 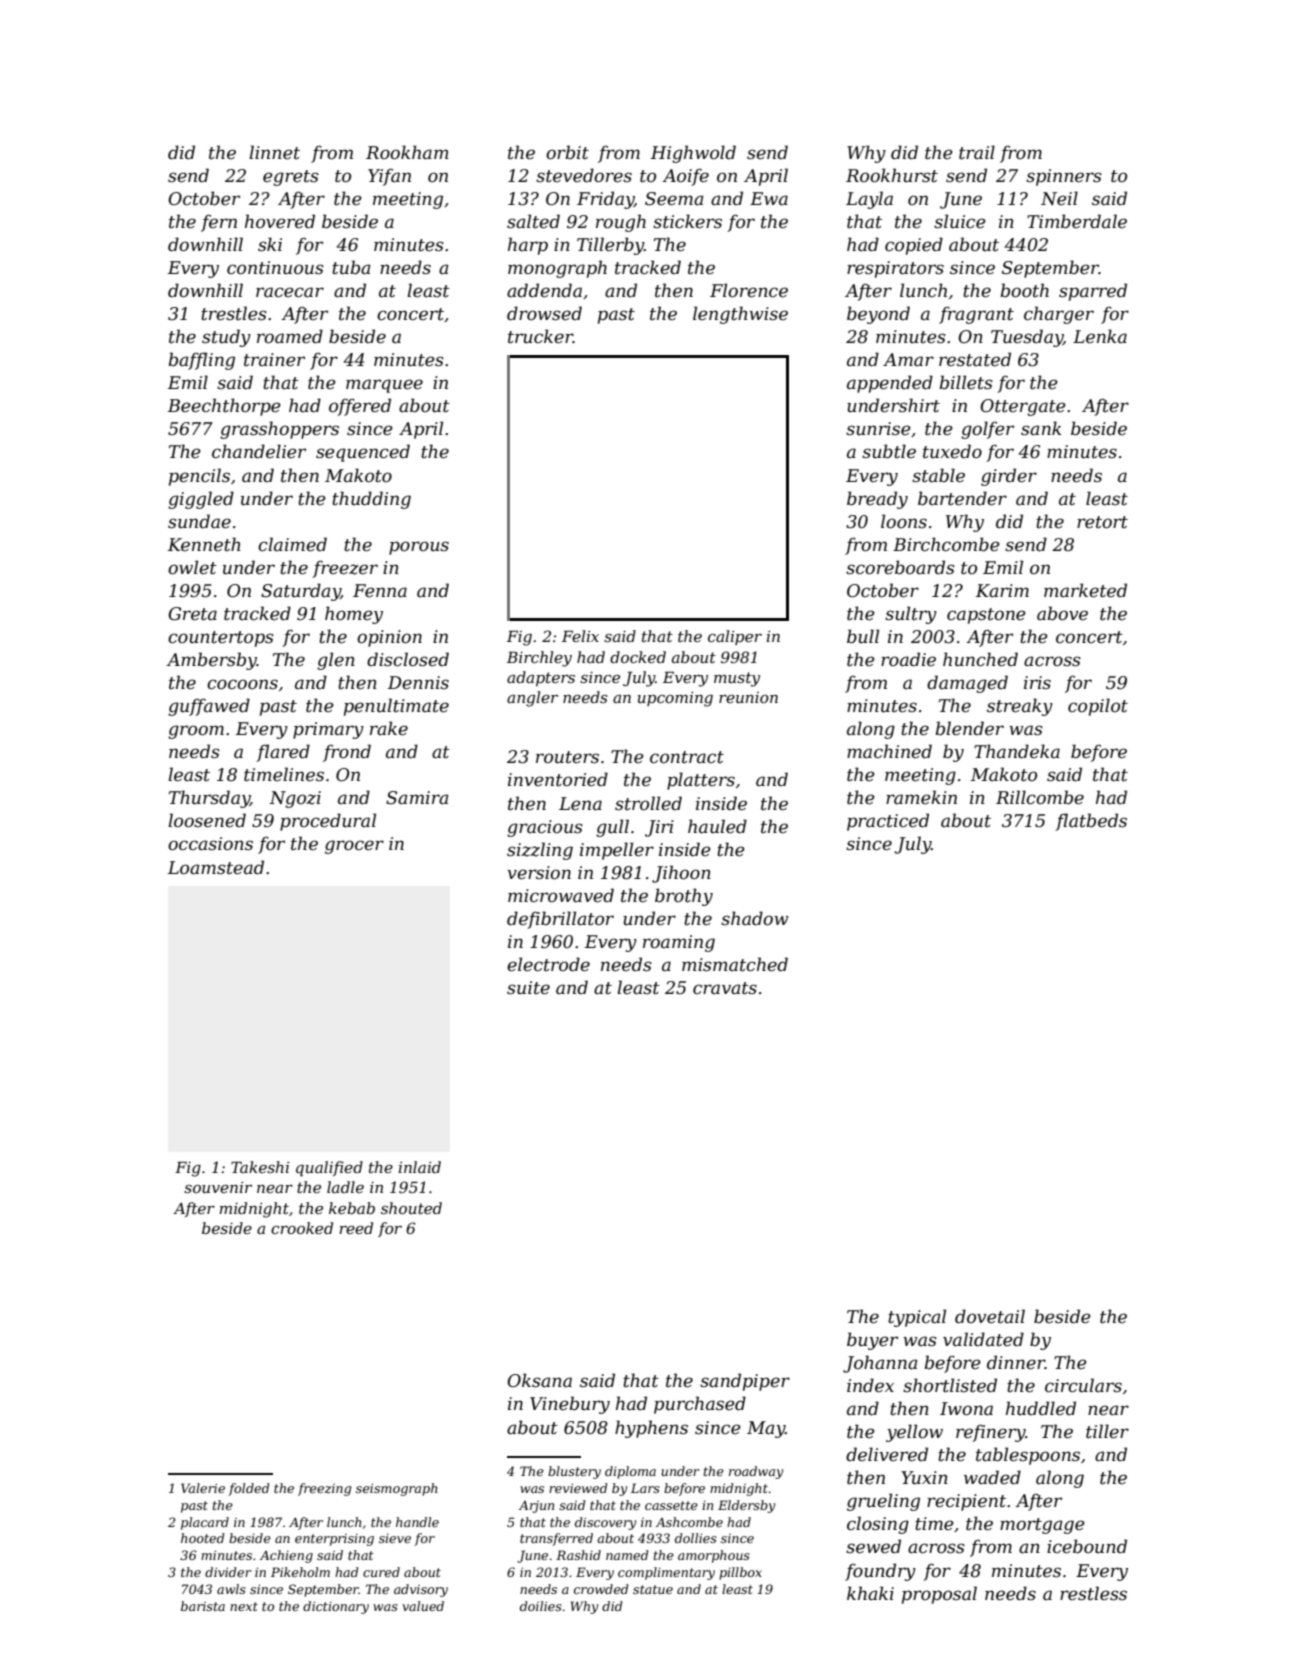 What do you see at coordinates (528, 988) in the screenshot?
I see `suite` at bounding box center [528, 988].
